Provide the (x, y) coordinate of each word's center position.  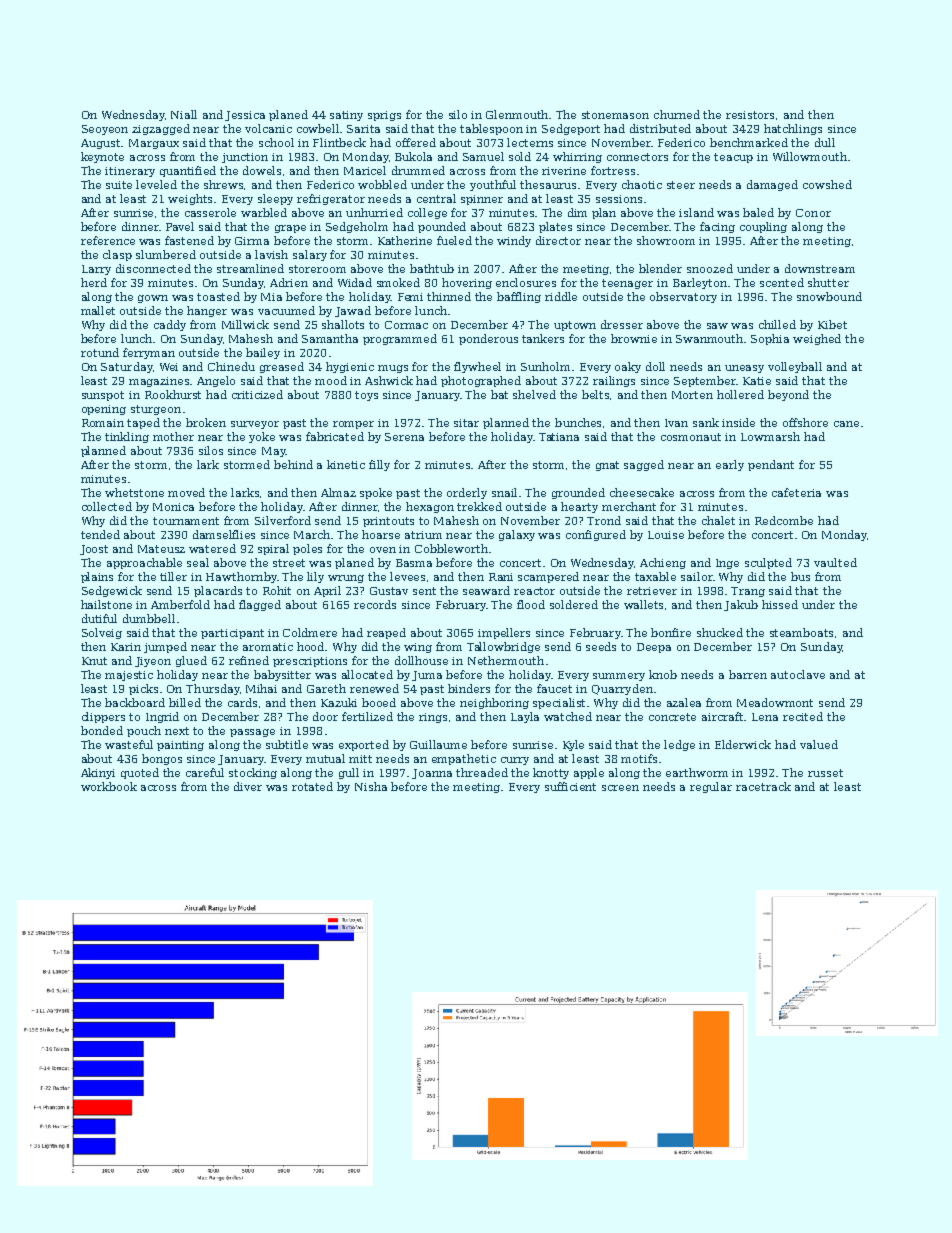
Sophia (770, 339)
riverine (564, 171)
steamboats (801, 632)
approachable (144, 563)
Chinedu (231, 366)
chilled (777, 324)
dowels (262, 170)
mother (173, 436)
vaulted (835, 562)
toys (366, 396)
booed (379, 702)
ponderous (488, 339)
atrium (423, 535)
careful (205, 772)
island (696, 212)
